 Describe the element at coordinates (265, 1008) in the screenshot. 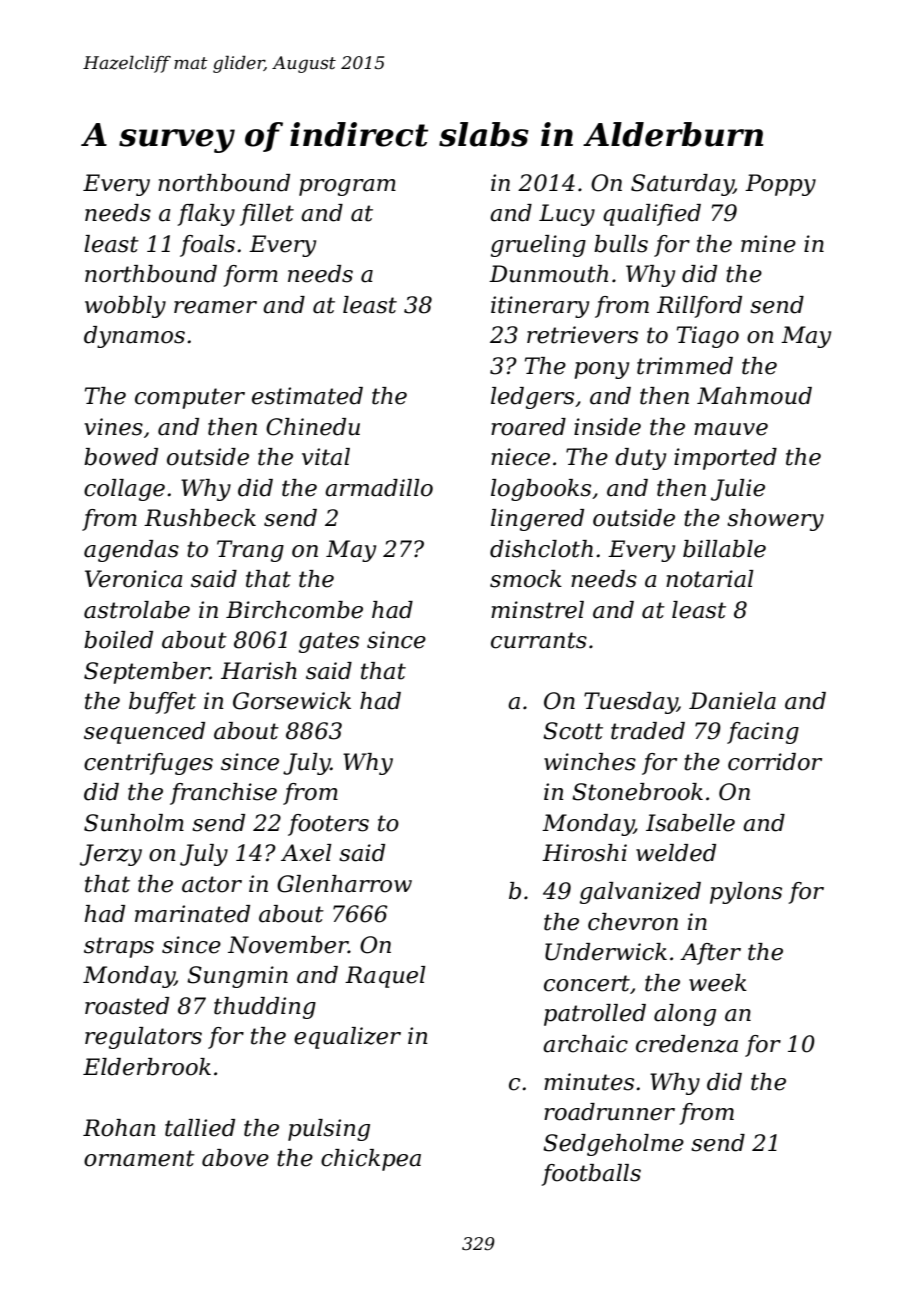

I see `thudding` at that location.
